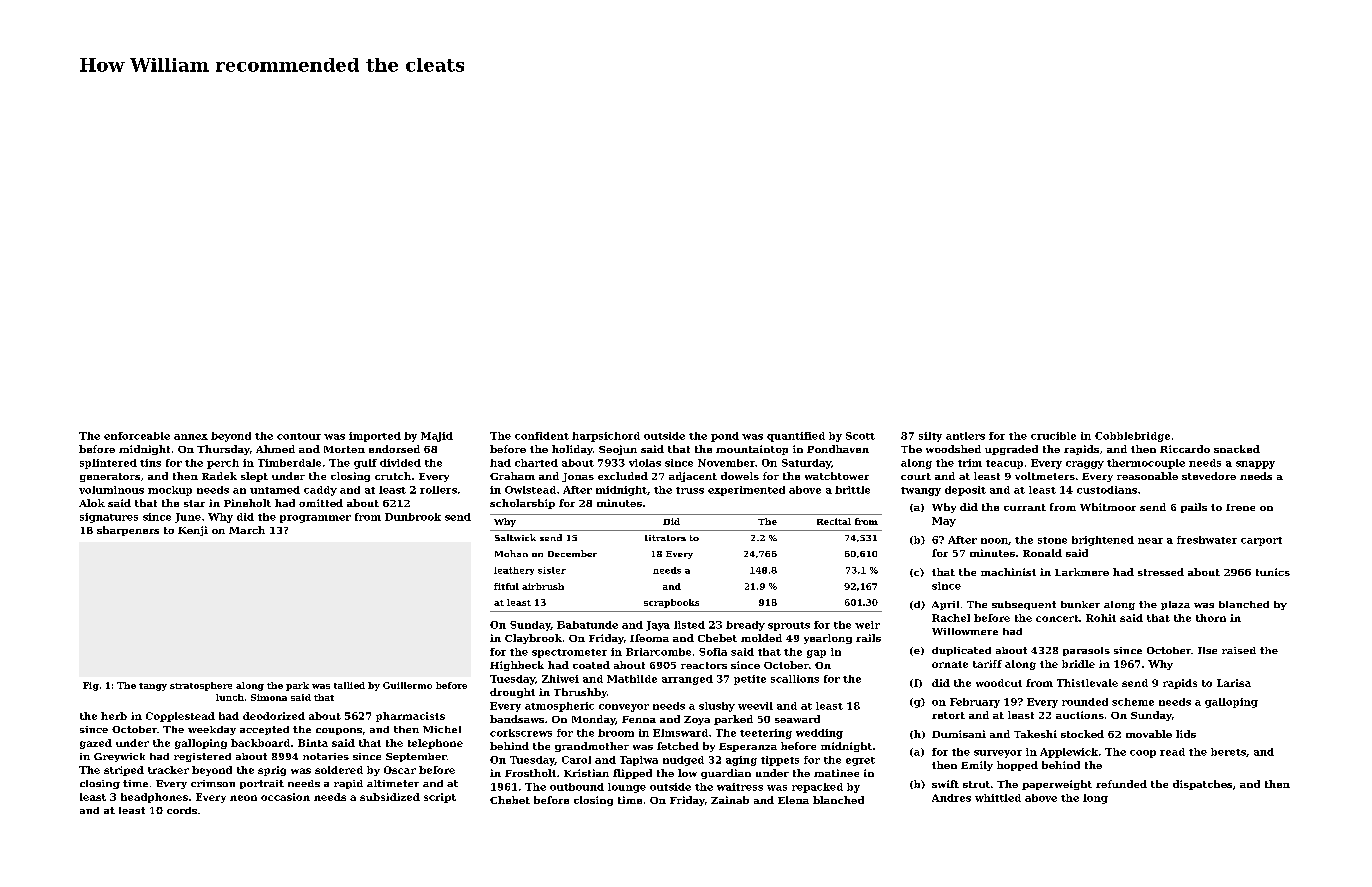  What do you see at coordinates (1234, 683) in the document?
I see `Larisa` at bounding box center [1234, 683].
